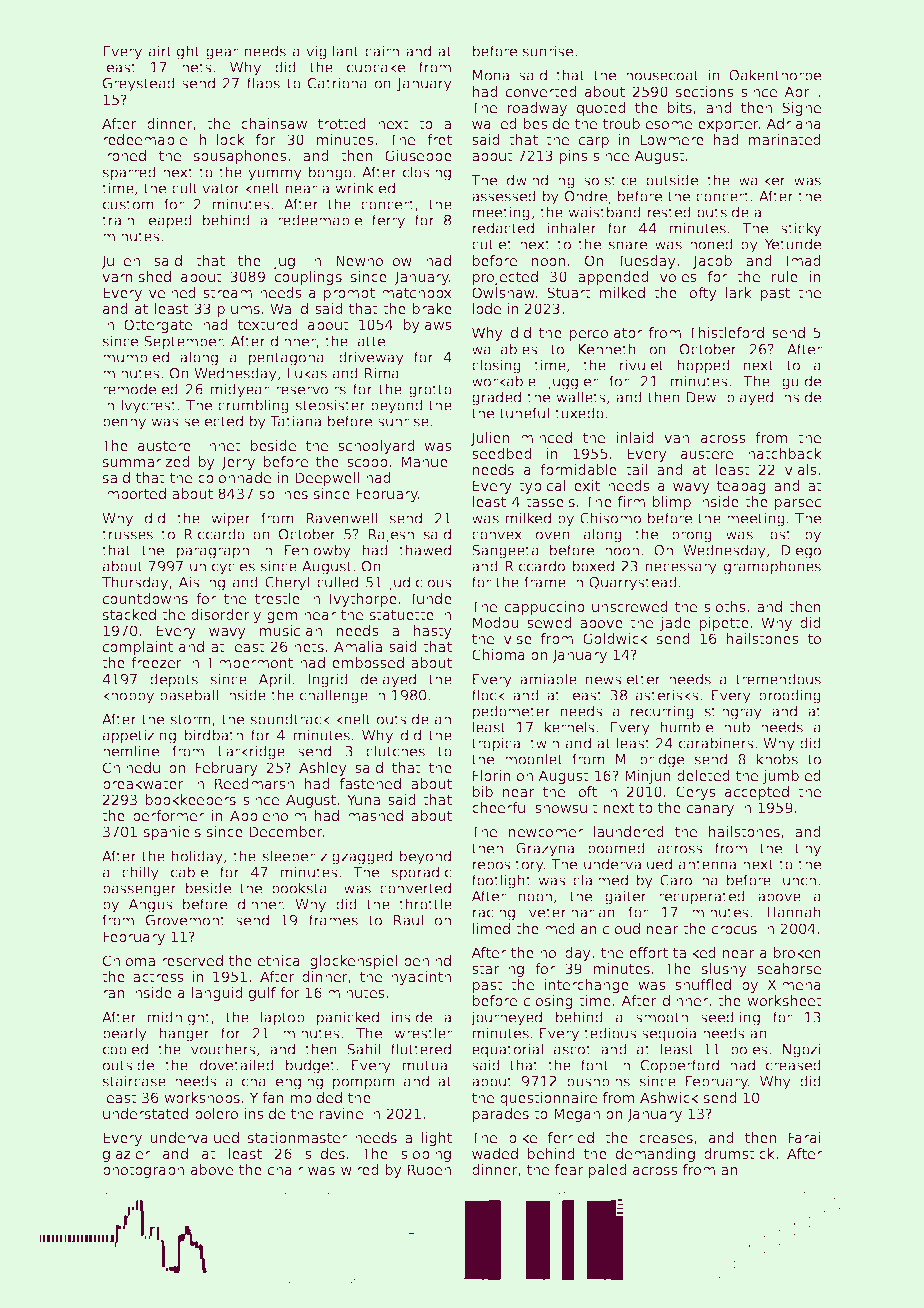 Image resolution: width=924 pixels, height=1308 pixels. I want to click on snowsuit, so click(566, 807).
